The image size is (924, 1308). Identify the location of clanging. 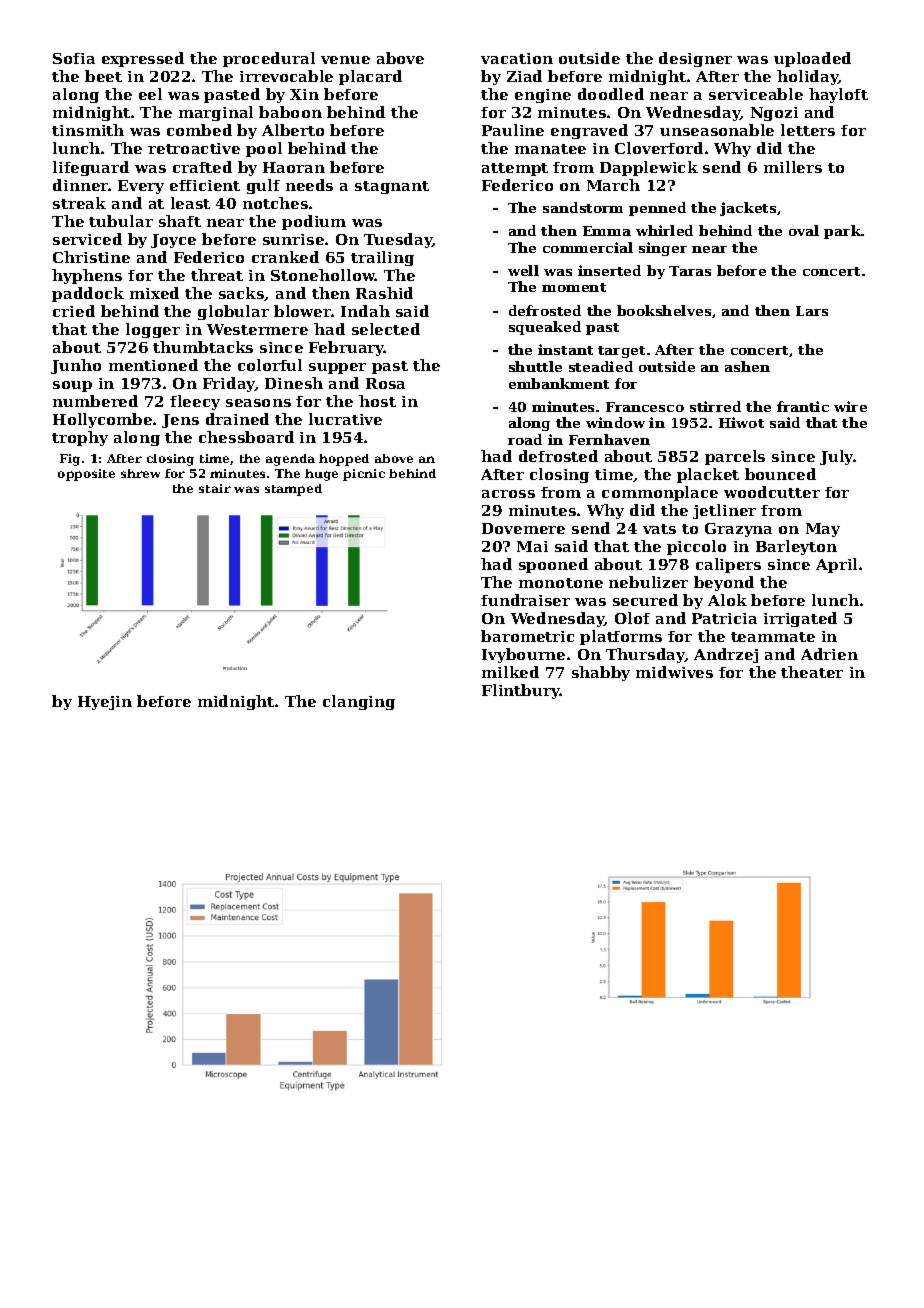
(359, 702).
